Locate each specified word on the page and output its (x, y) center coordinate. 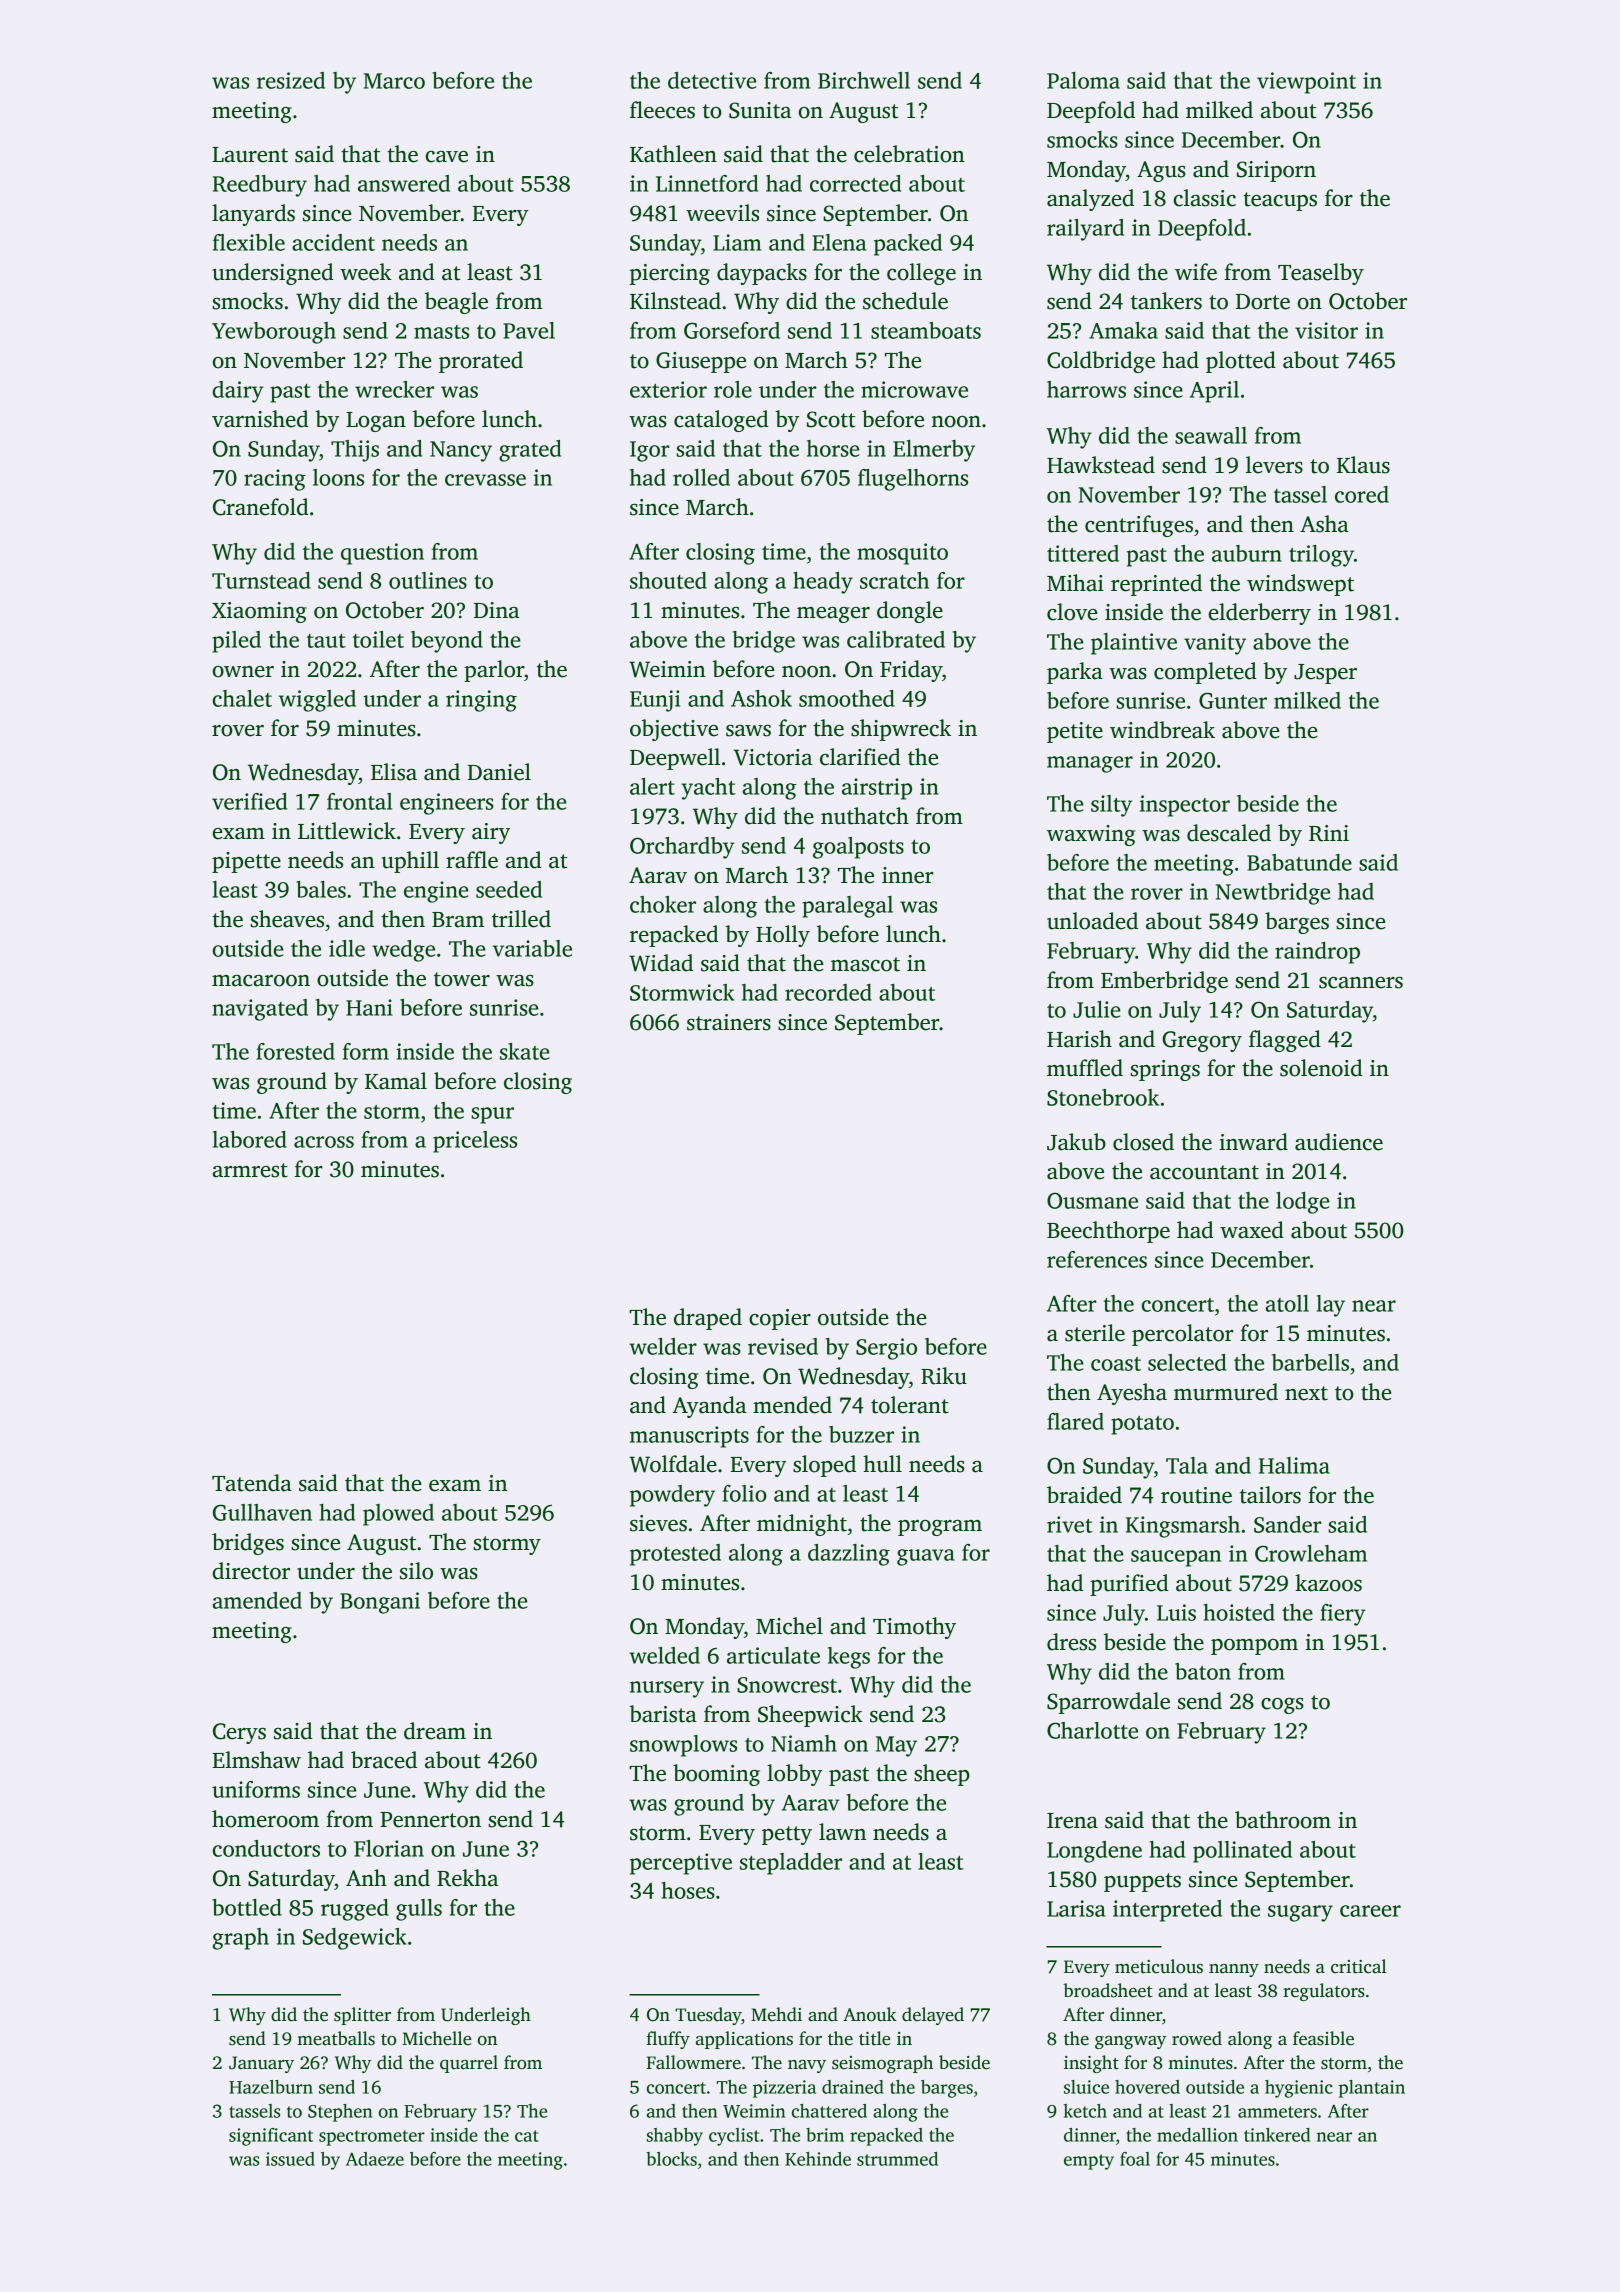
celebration (909, 154)
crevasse (485, 480)
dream (435, 1731)
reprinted (1156, 585)
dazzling (849, 1555)
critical (1359, 1966)
